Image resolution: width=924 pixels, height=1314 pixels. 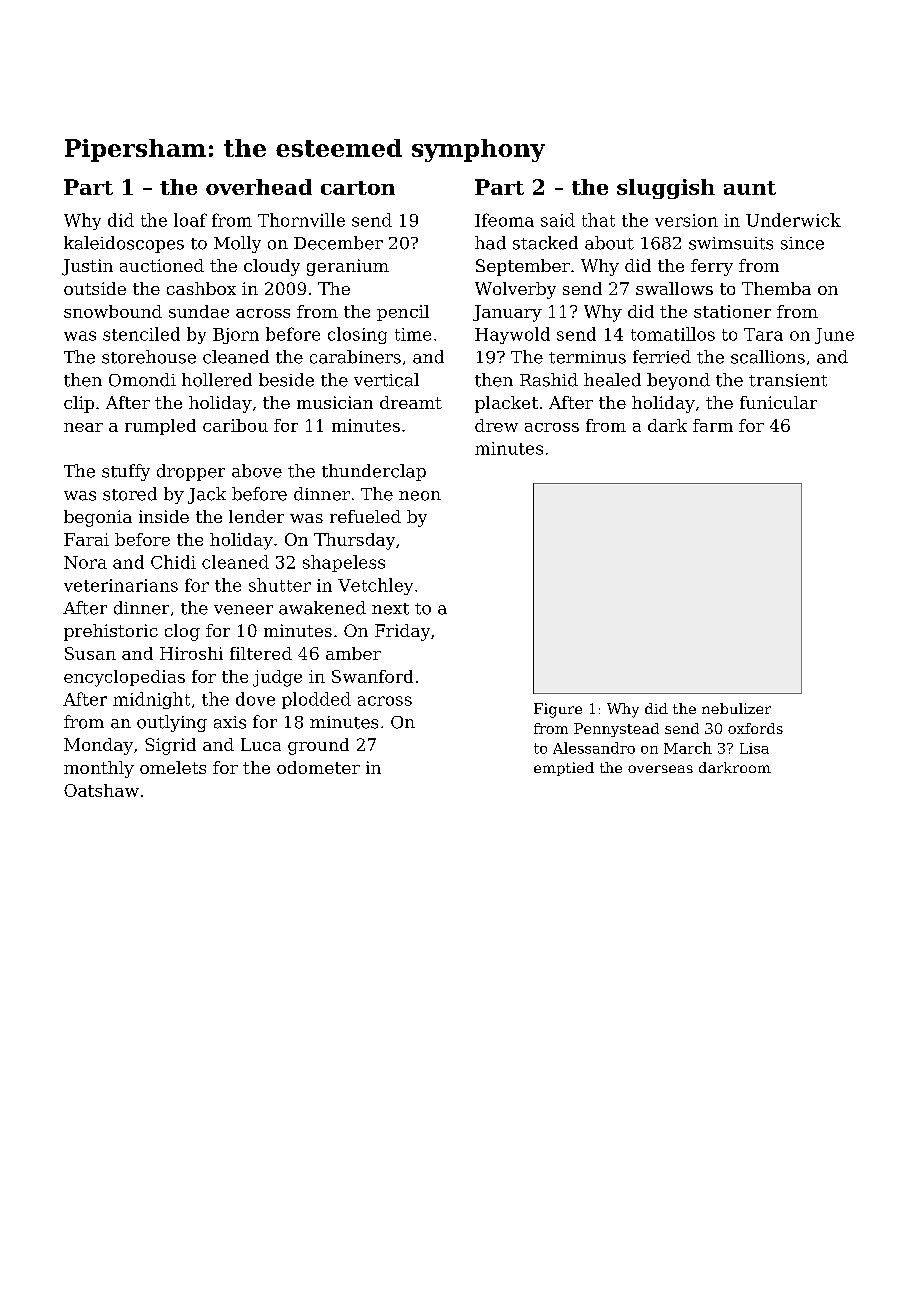 I want to click on Thornville, so click(x=301, y=220).
